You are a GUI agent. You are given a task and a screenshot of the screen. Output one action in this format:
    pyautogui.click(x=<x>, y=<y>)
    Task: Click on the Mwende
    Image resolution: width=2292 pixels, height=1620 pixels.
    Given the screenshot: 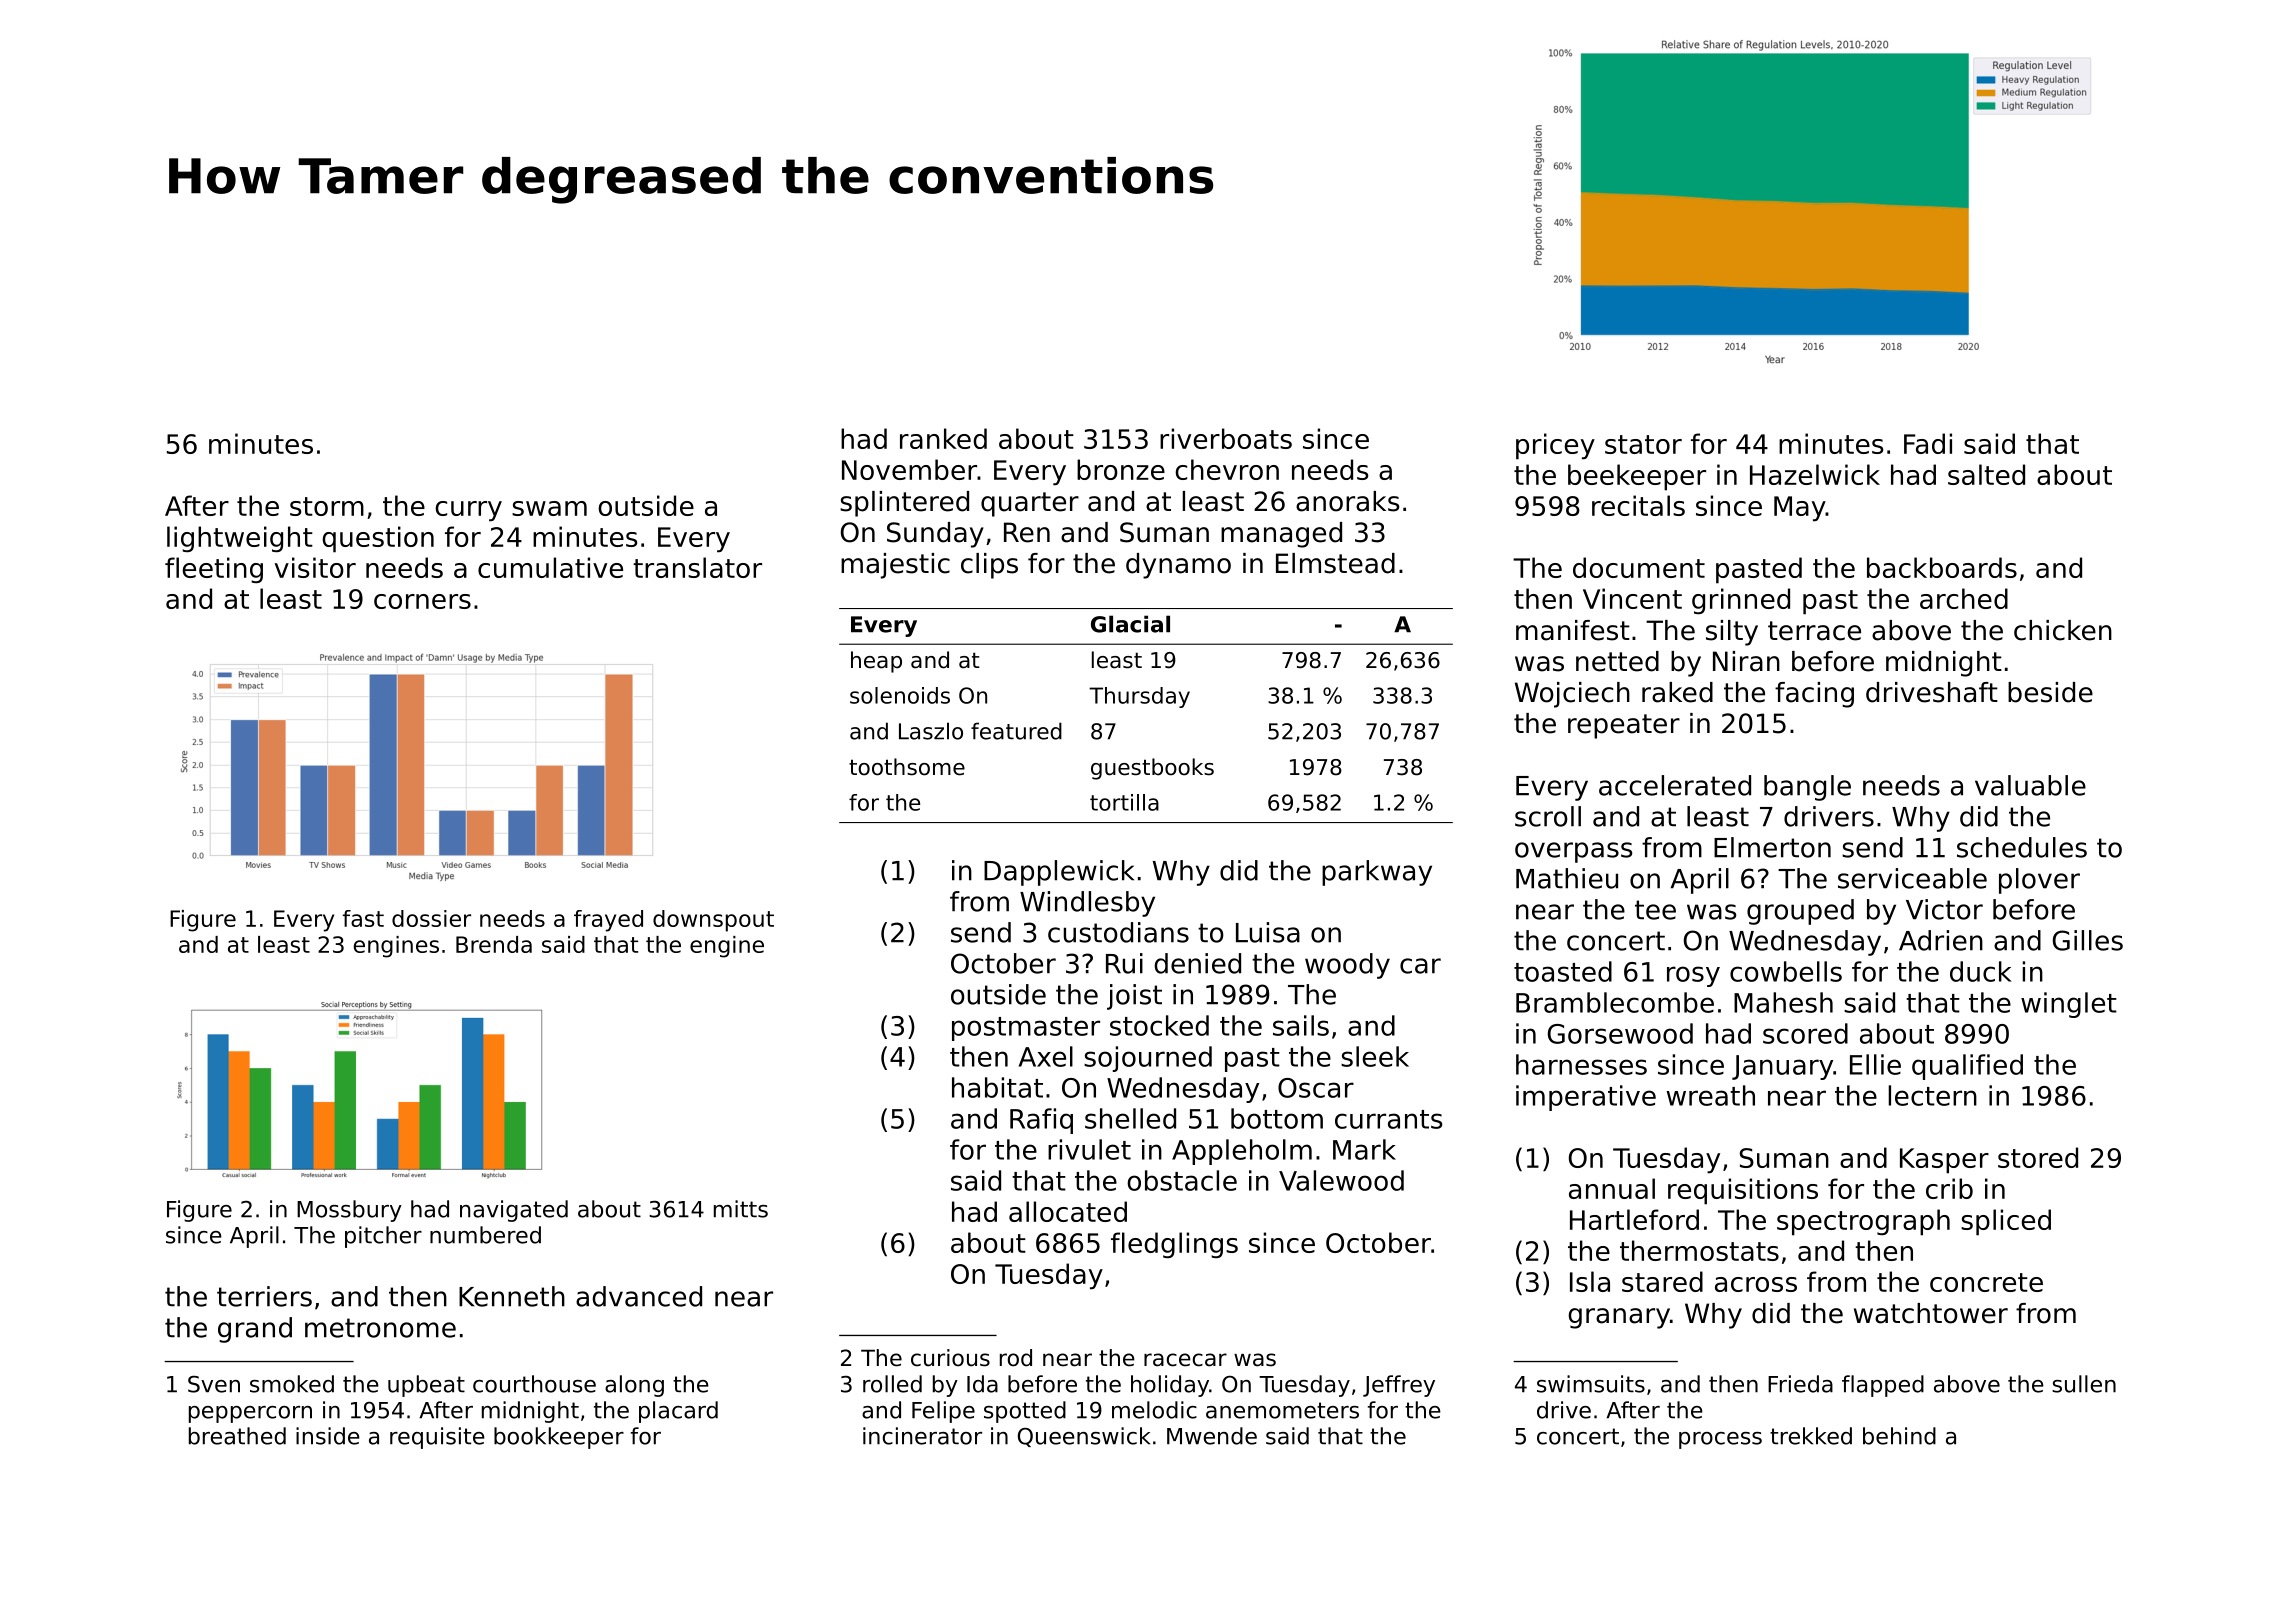 What is the action you would take?
    pyautogui.click(x=1212, y=1436)
